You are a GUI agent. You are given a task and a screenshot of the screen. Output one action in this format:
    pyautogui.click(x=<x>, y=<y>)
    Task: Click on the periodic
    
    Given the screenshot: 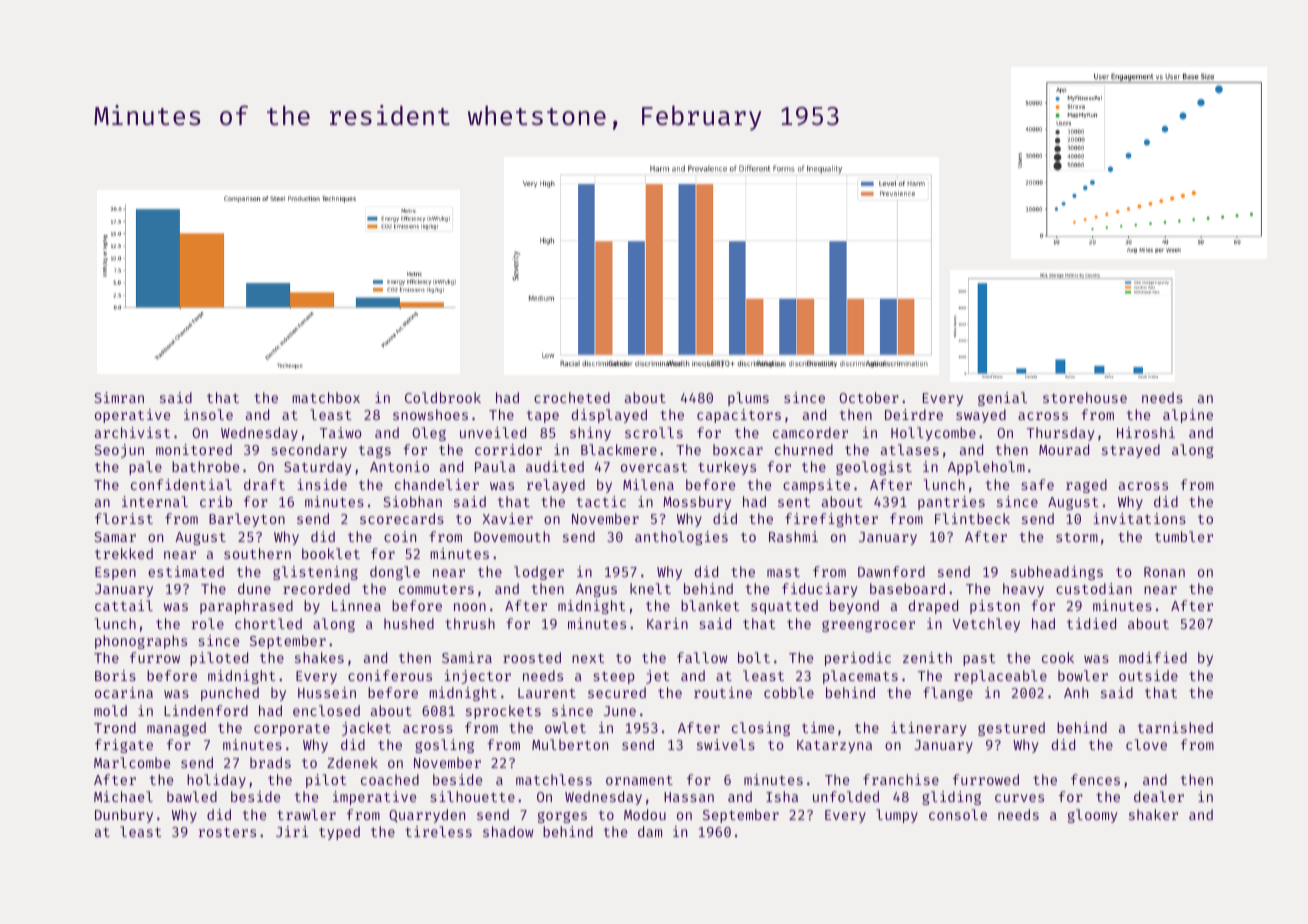 What is the action you would take?
    pyautogui.click(x=858, y=659)
